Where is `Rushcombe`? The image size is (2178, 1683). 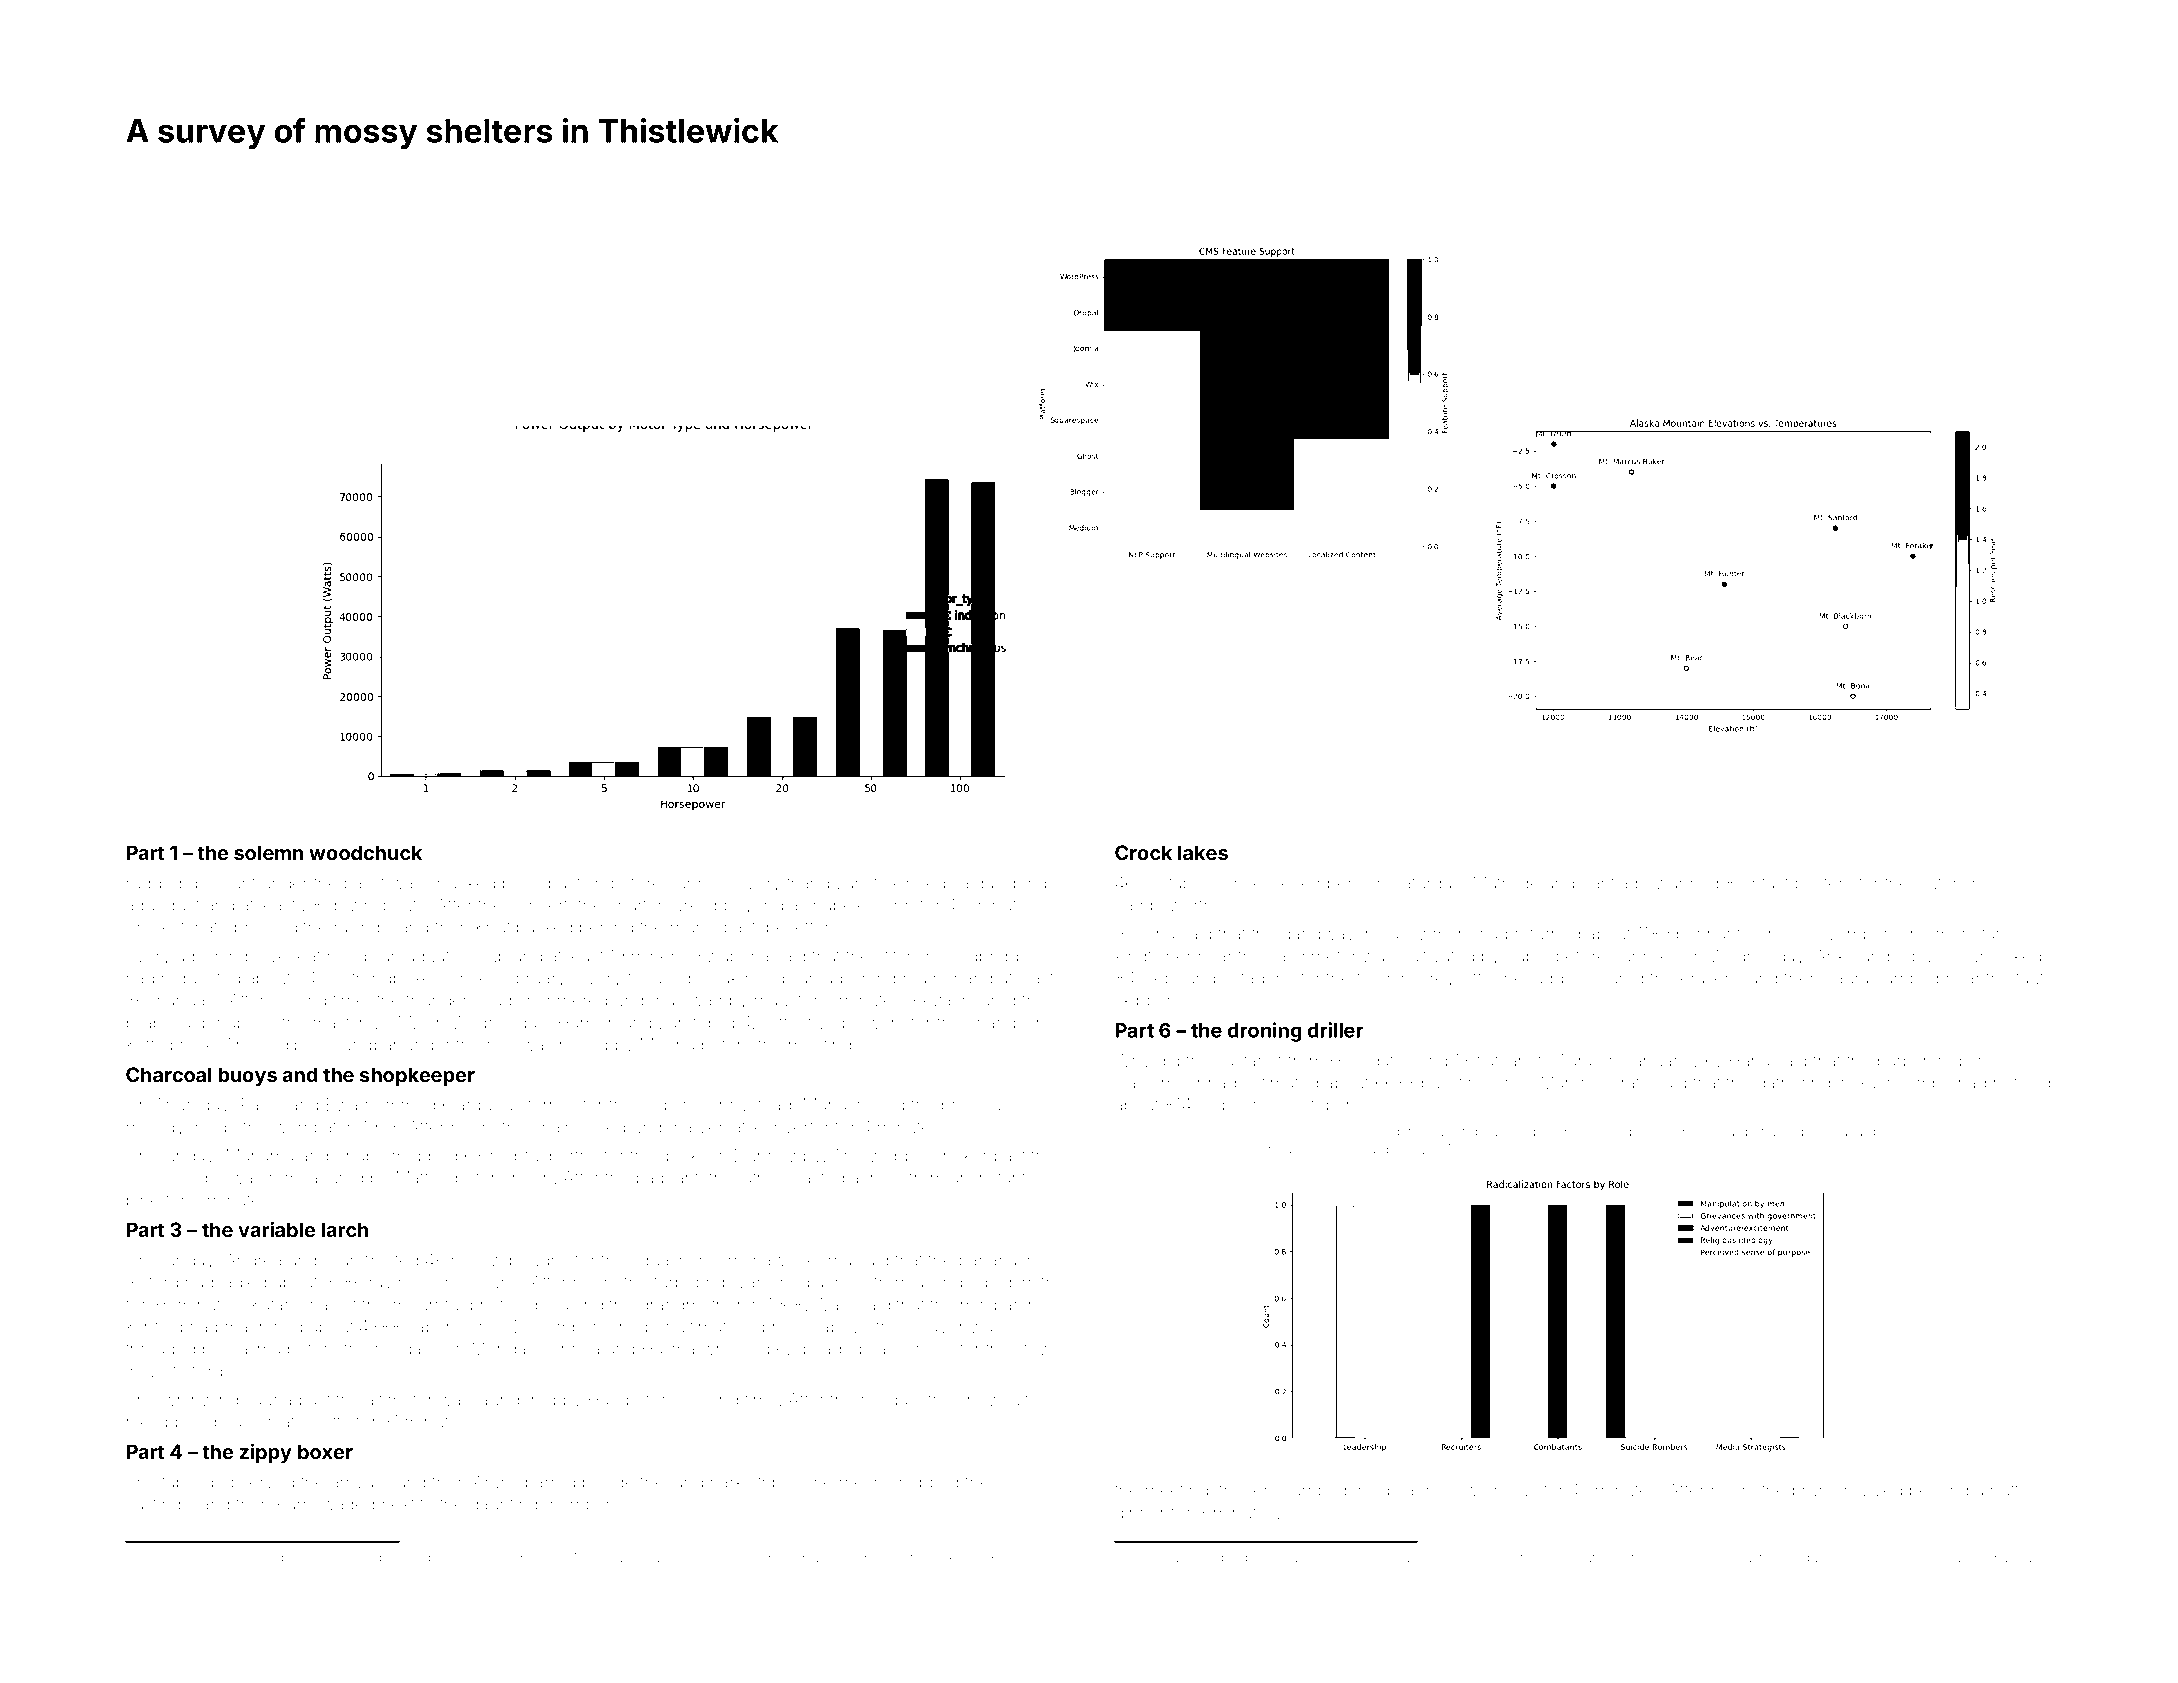
Rushcombe is located at coordinates (1904, 1082).
